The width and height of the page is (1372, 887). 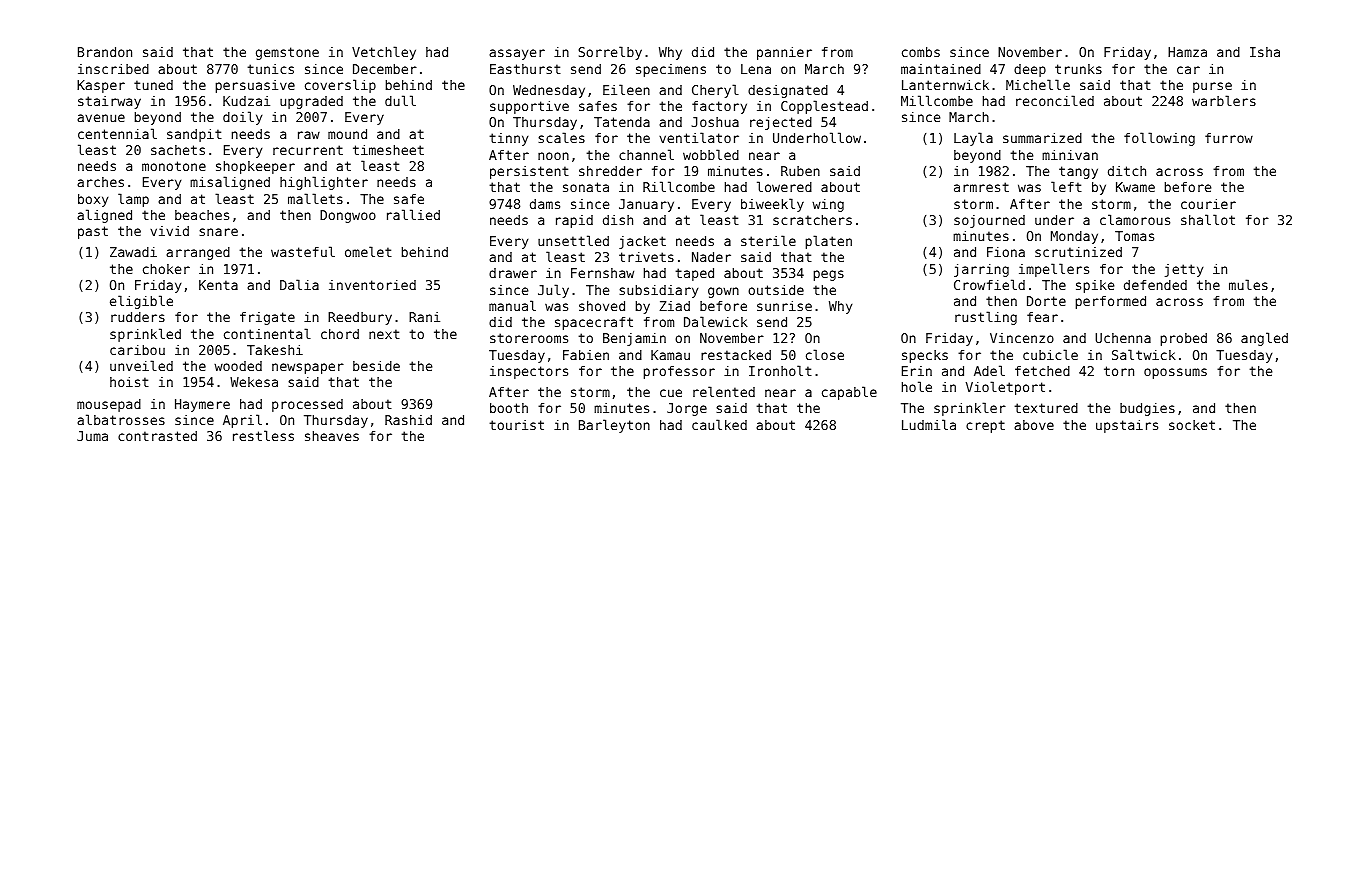 What do you see at coordinates (105, 52) in the page?
I see `Brandon` at bounding box center [105, 52].
